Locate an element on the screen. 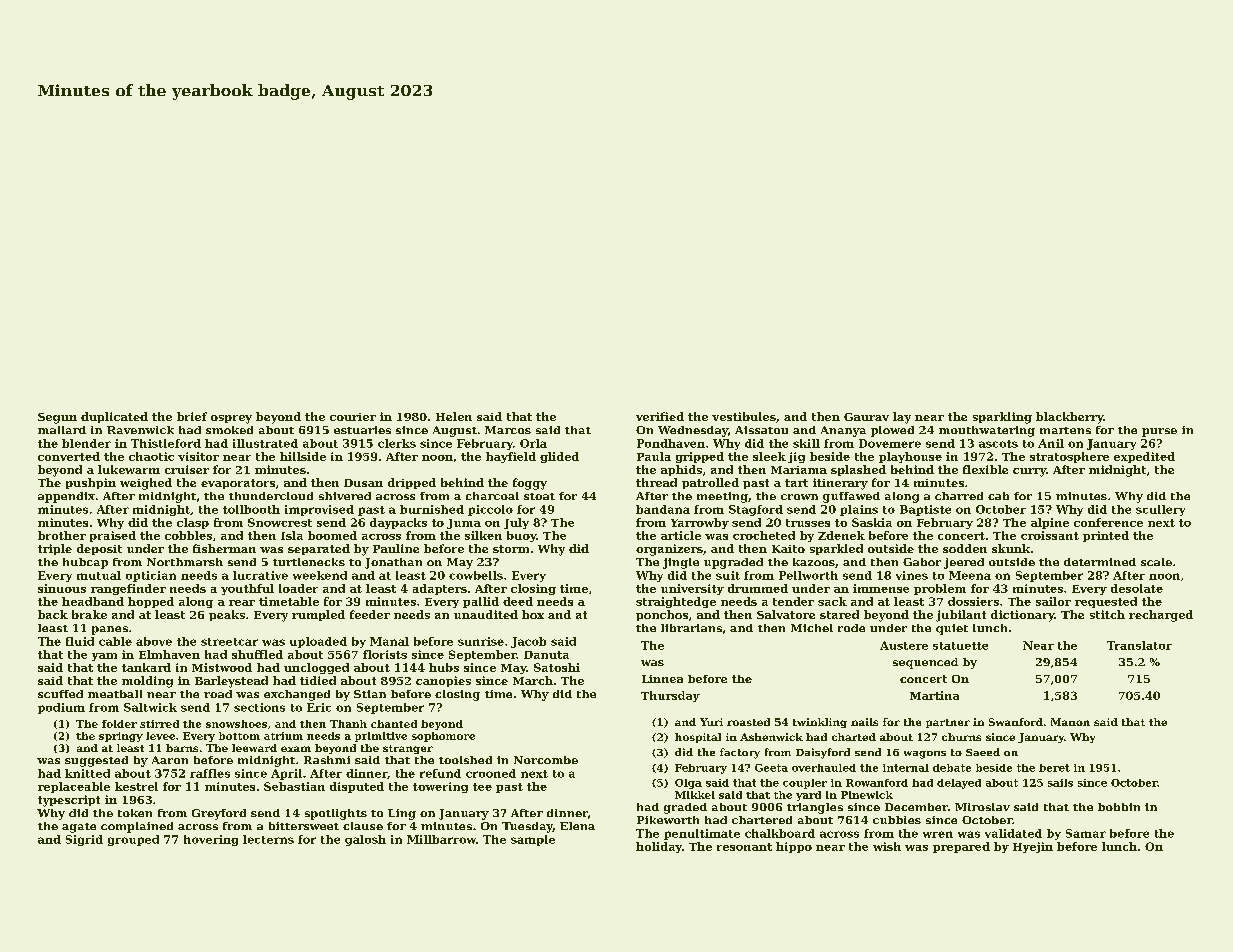  sinuous is located at coordinates (62, 588).
